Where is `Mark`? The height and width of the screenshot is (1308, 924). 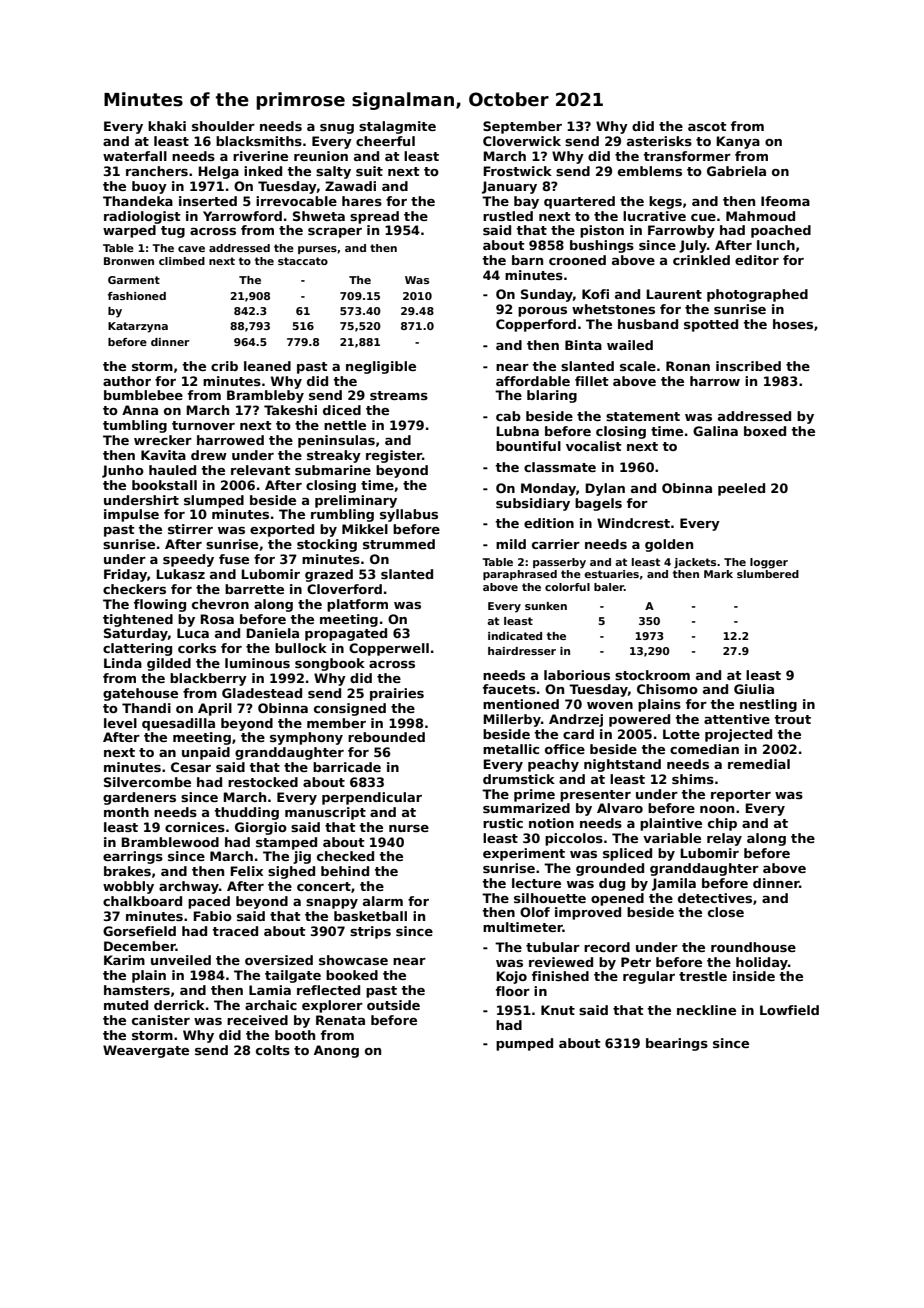 Mark is located at coordinates (718, 574).
